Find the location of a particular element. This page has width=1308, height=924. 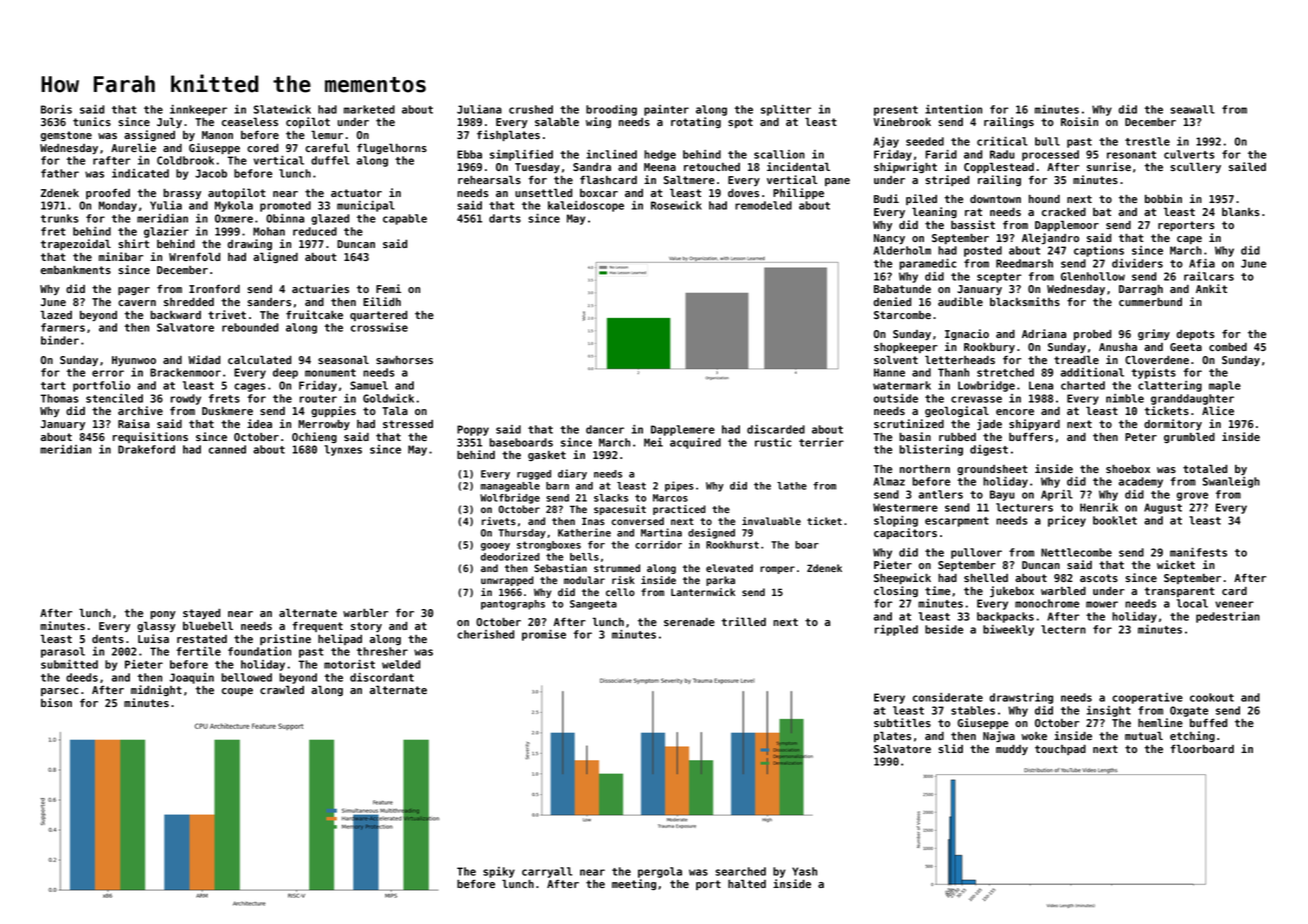

painter is located at coordinates (666, 110).
